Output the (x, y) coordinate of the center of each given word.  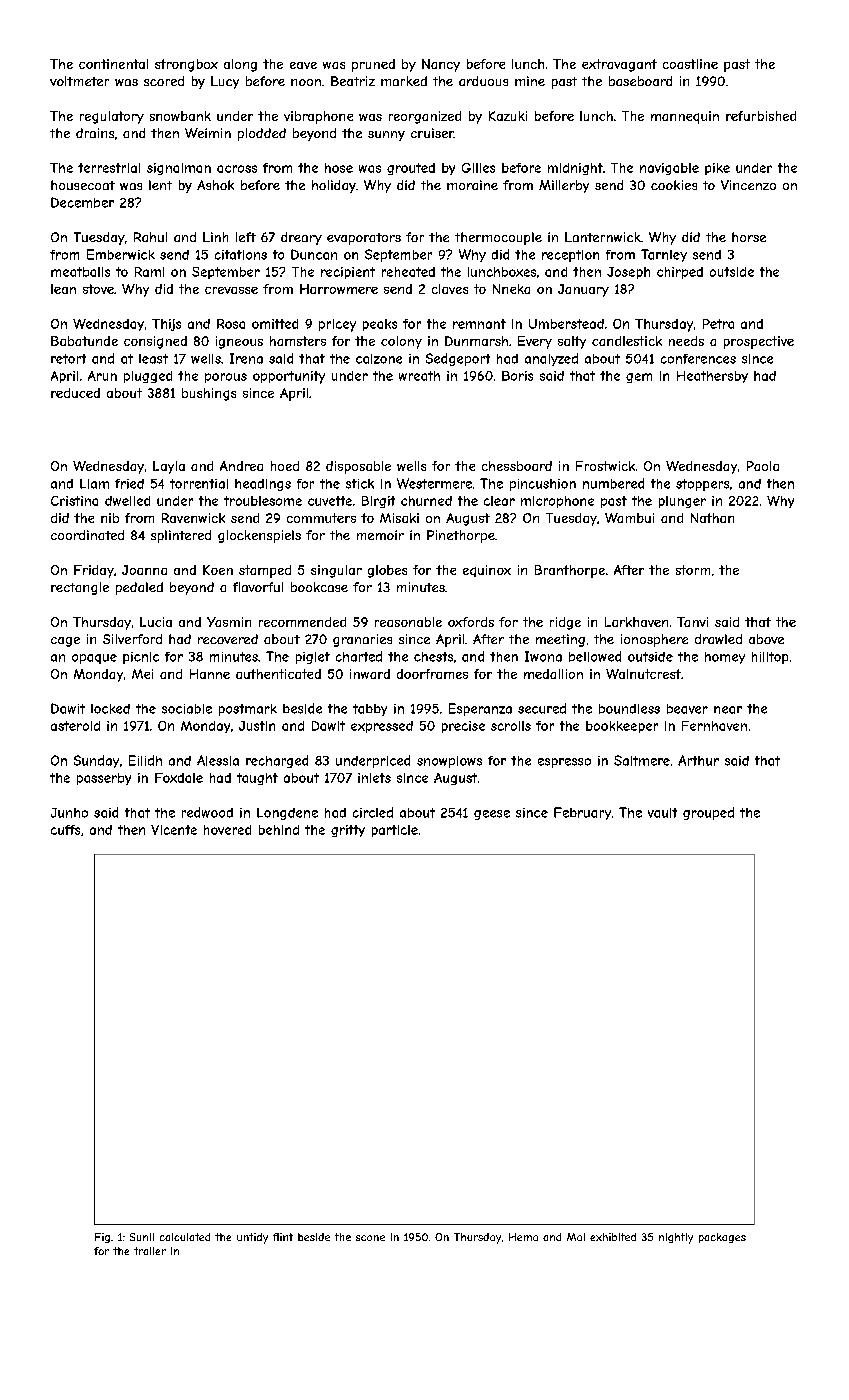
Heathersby (712, 377)
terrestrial (109, 168)
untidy (252, 1238)
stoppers (702, 485)
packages (722, 1238)
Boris (517, 376)
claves (450, 289)
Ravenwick (193, 518)
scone (370, 1238)
